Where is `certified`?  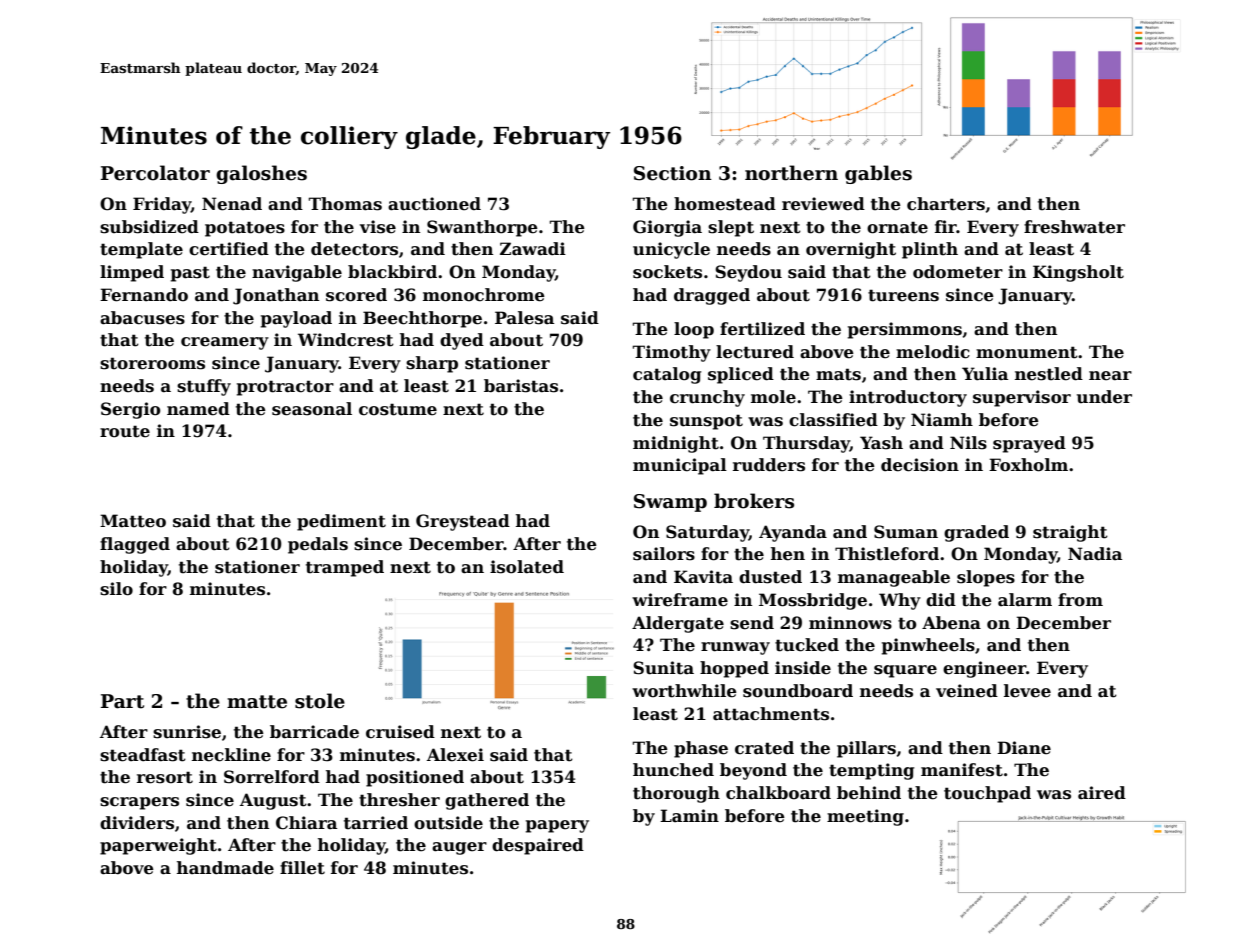
certified is located at coordinates (229, 249).
